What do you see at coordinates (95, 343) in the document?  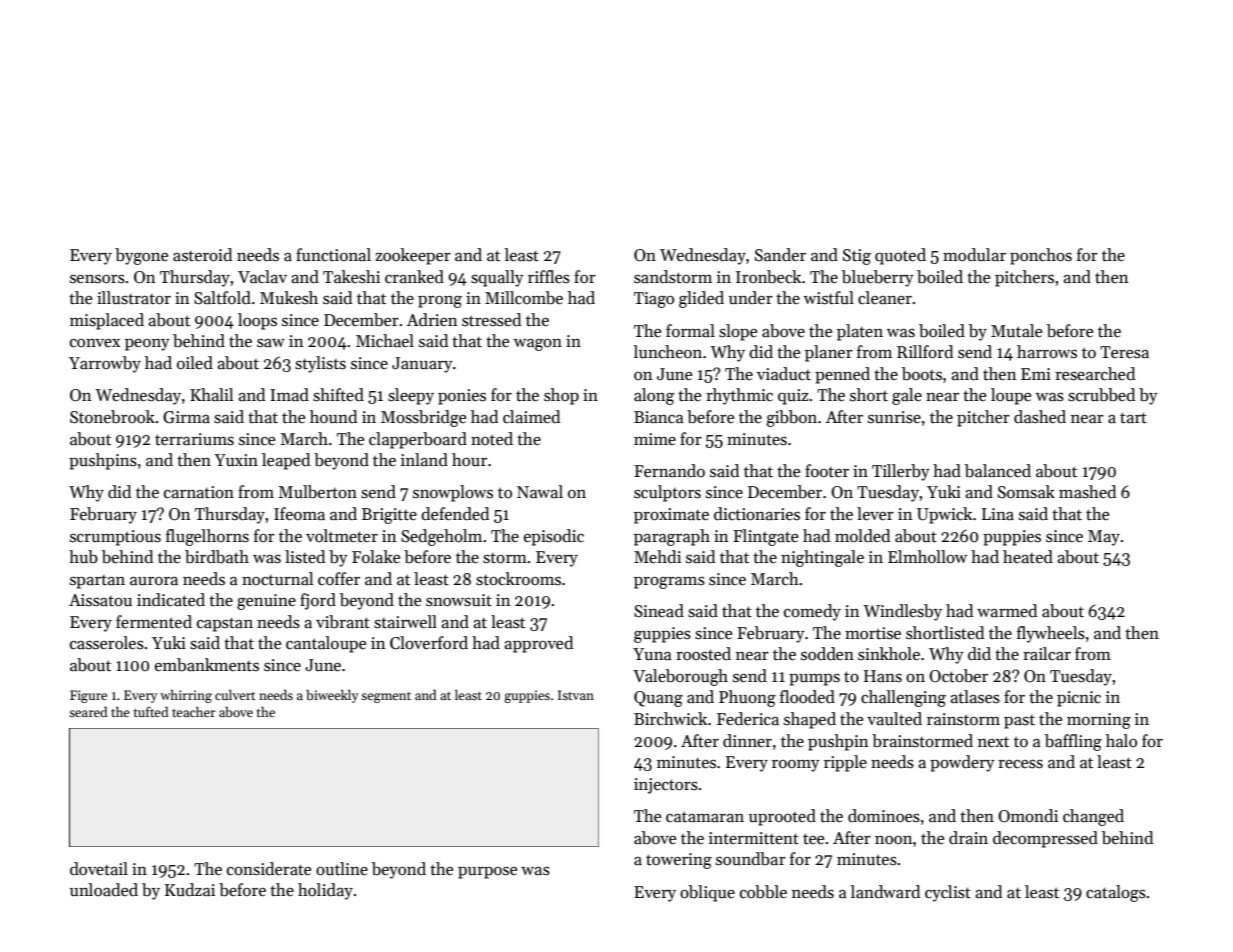 I see `convex` at bounding box center [95, 343].
